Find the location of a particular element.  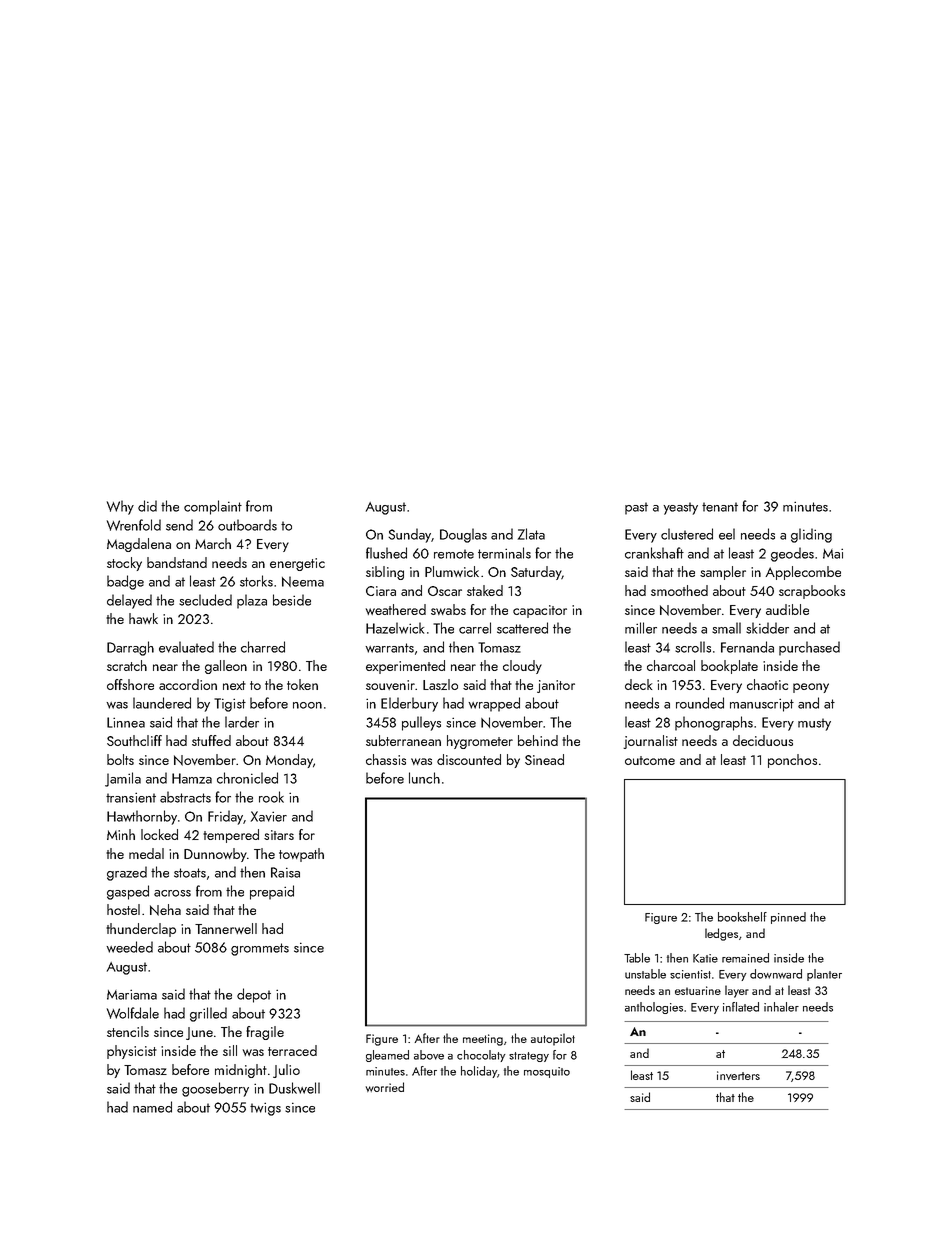

complaint is located at coordinates (213, 507).
